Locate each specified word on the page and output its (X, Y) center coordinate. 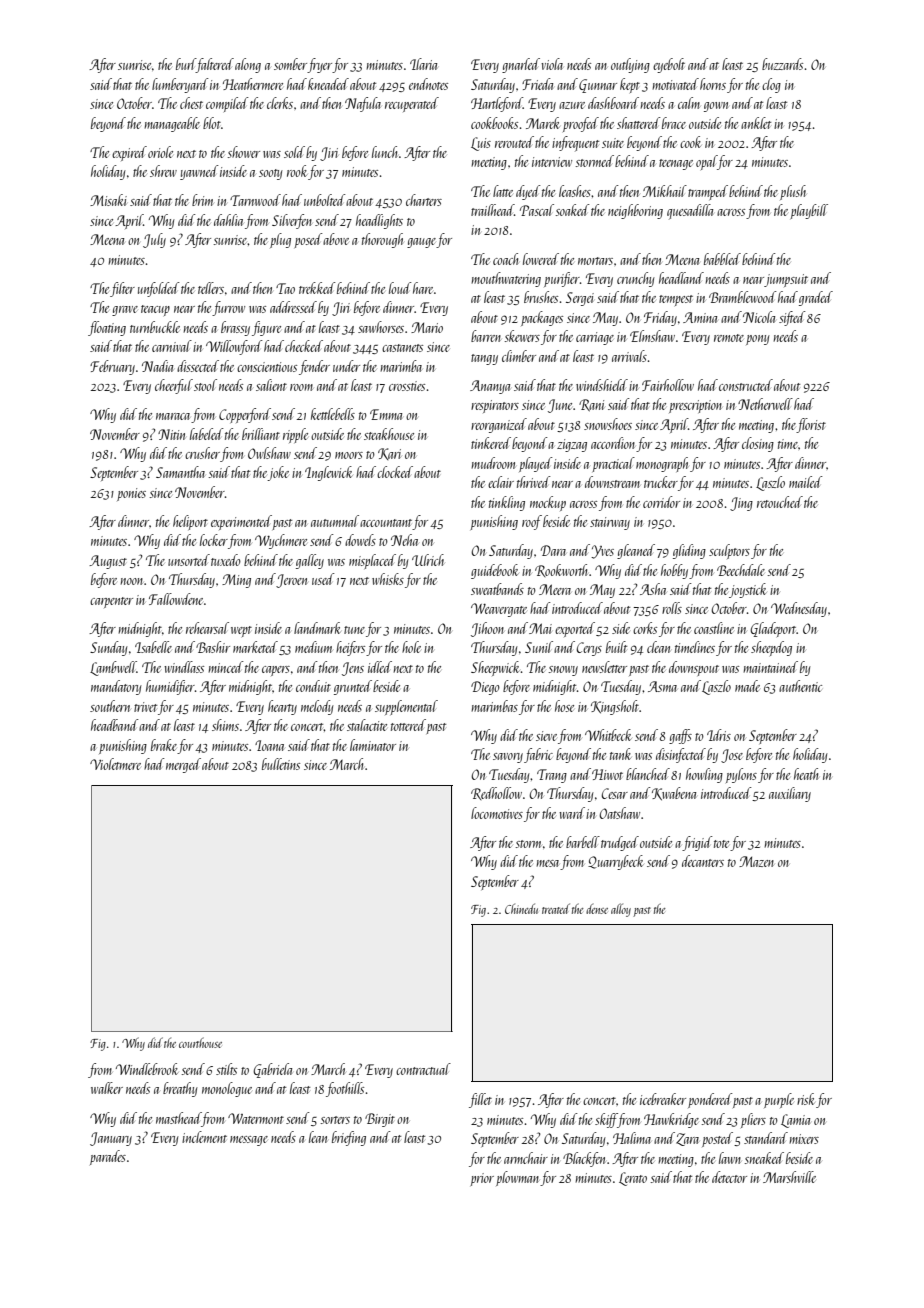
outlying (630, 65)
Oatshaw (619, 813)
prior (482, 1179)
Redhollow (496, 793)
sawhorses (381, 327)
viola (552, 64)
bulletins (281, 764)
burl (186, 65)
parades (108, 1157)
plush (793, 192)
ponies (131, 494)
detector (729, 1177)
